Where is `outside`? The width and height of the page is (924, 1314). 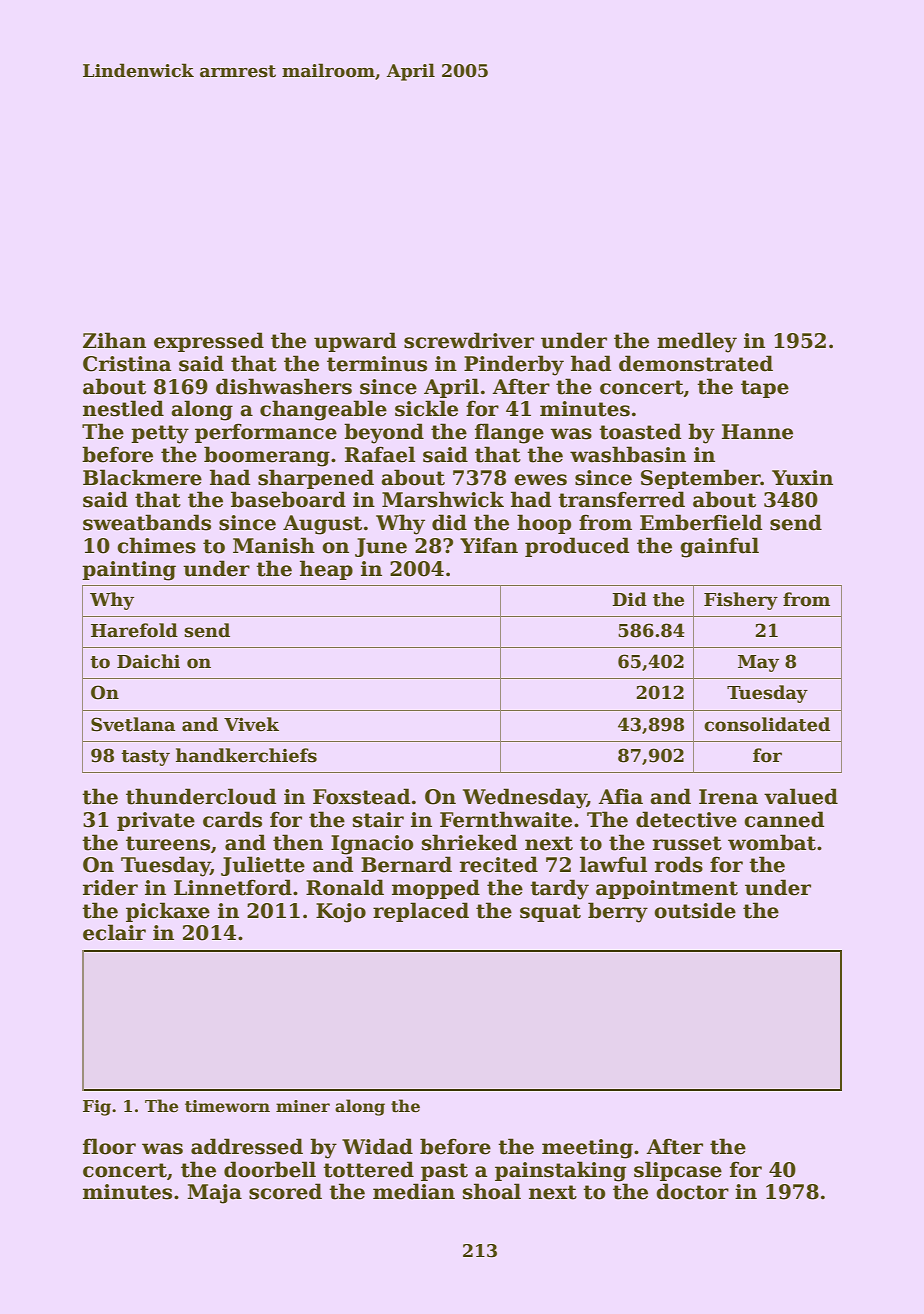 outside is located at coordinates (695, 910).
